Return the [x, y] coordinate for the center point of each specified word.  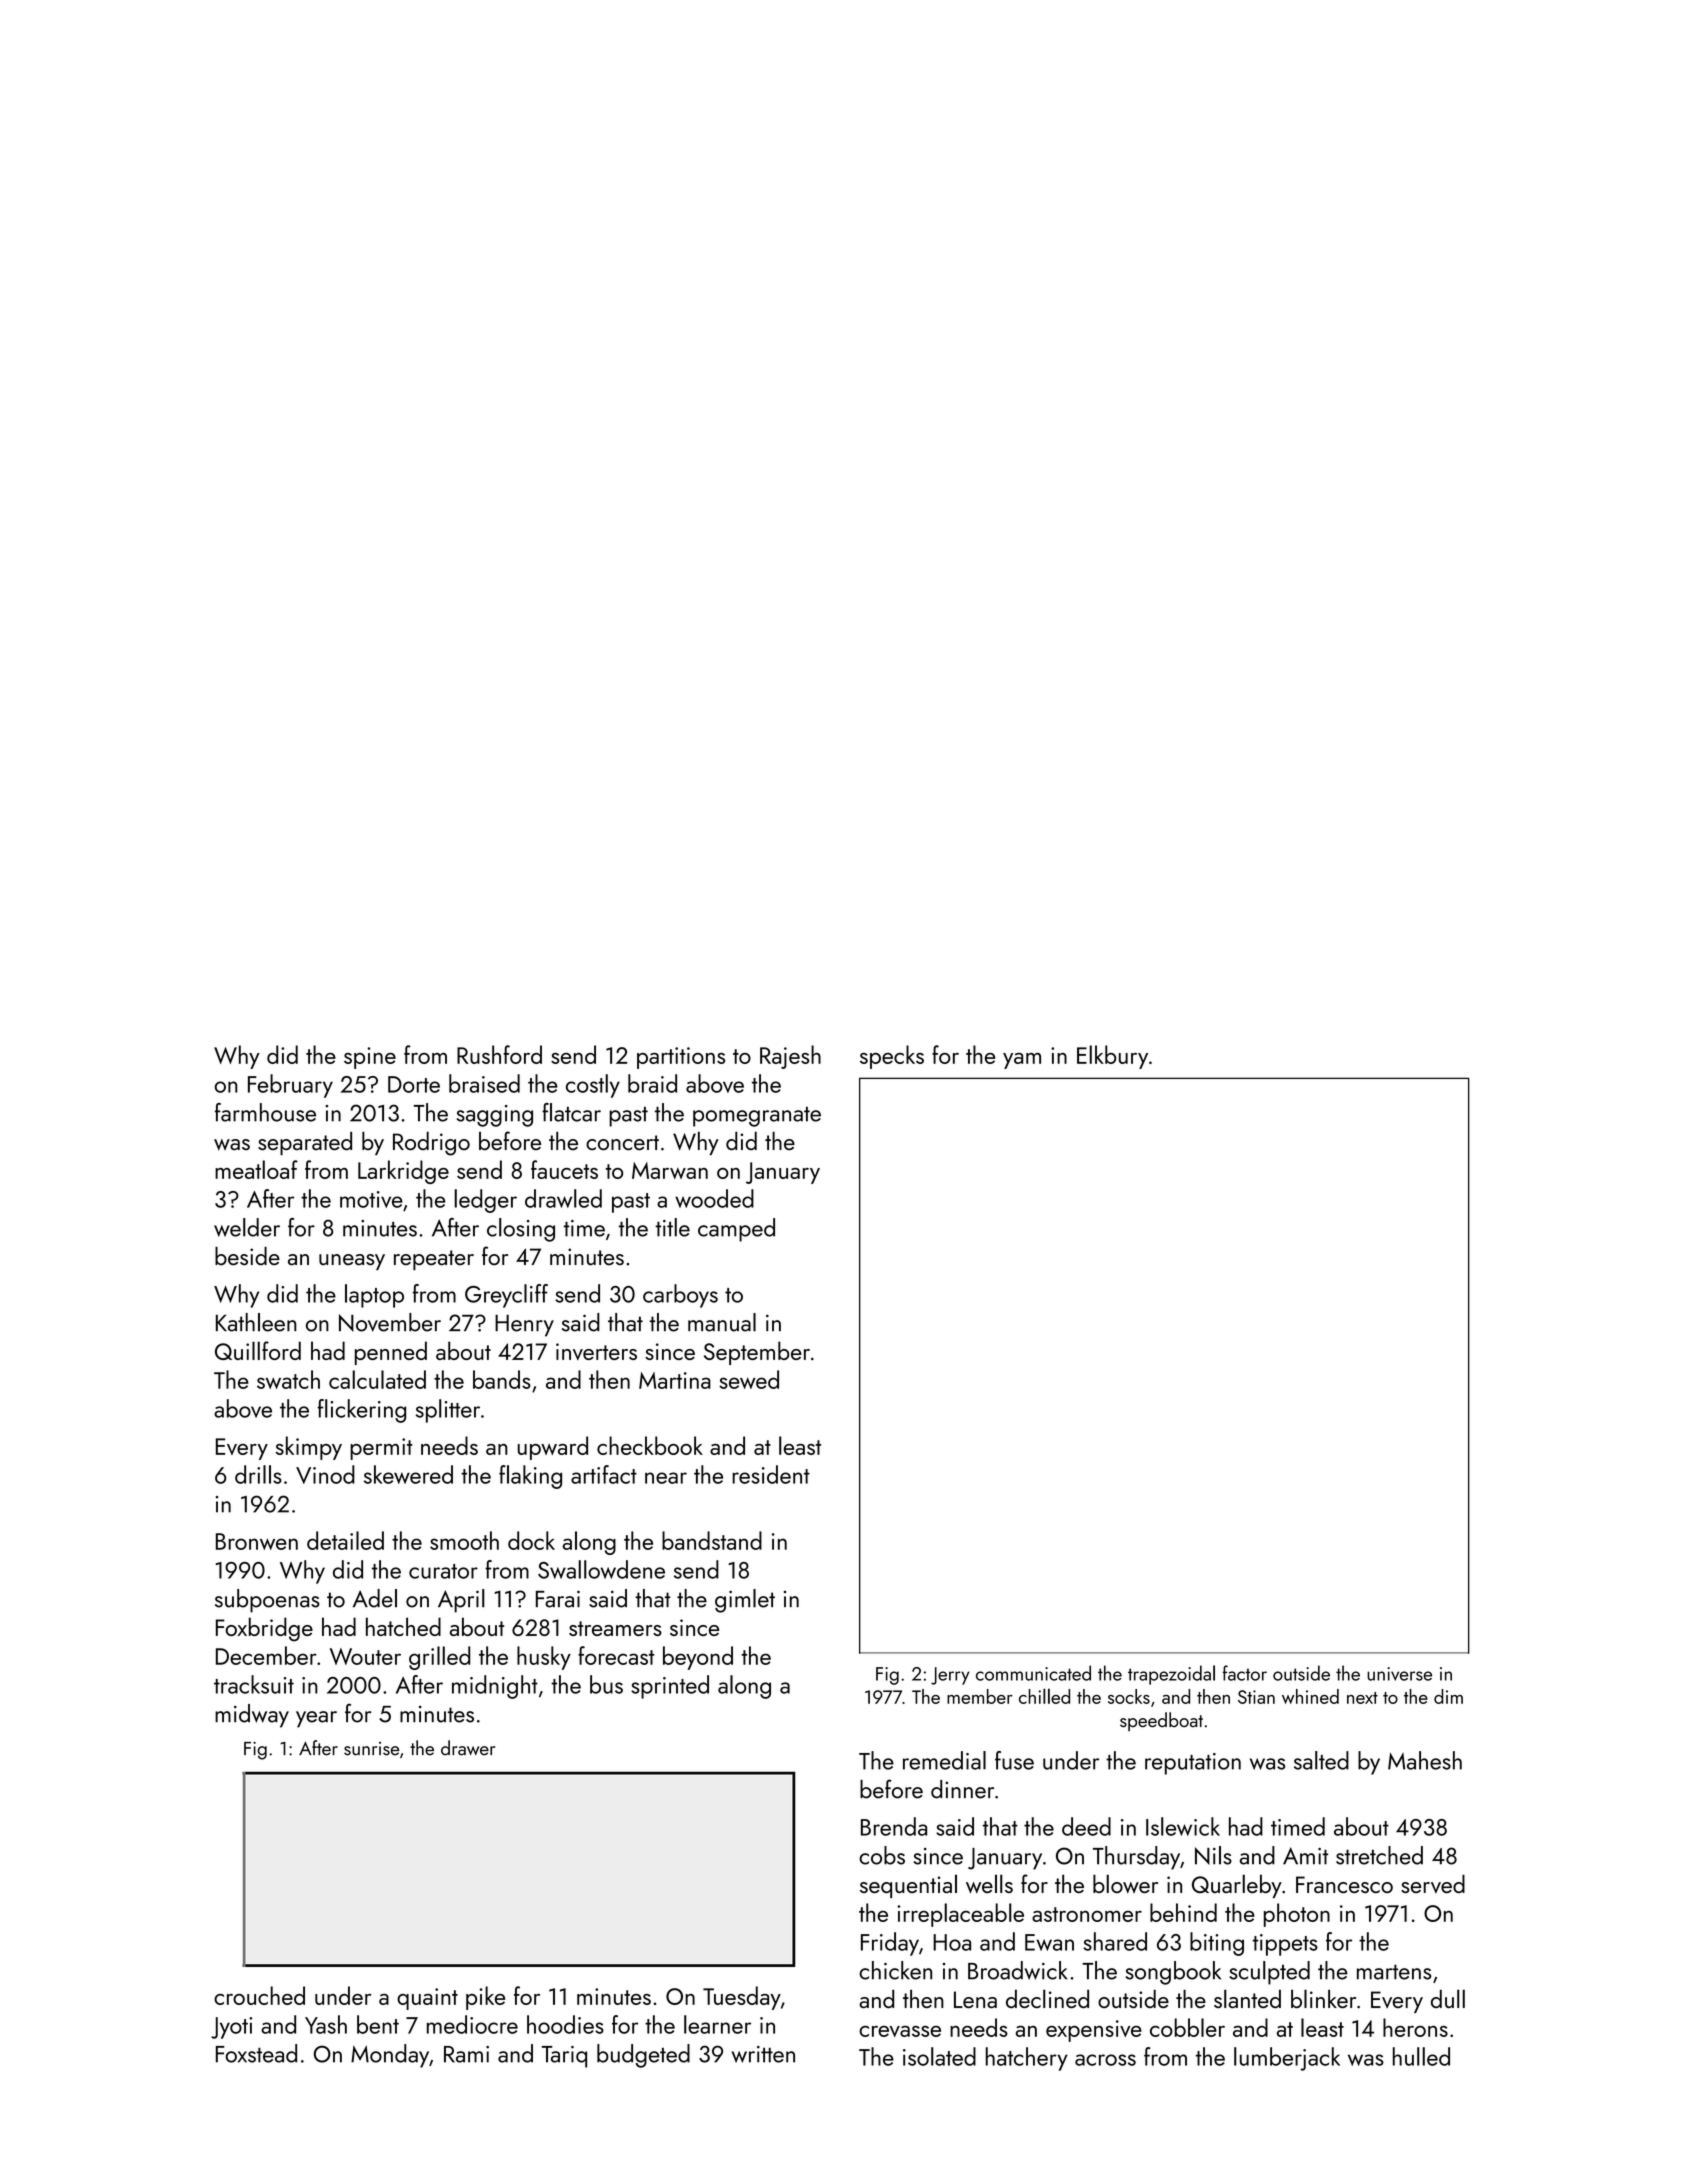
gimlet [745, 1601]
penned [391, 1353]
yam [1022, 1061]
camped [736, 1230]
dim [1448, 1696]
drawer [468, 1748]
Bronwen [257, 1541]
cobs [882, 1855]
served [1433, 1883]
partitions [681, 1058]
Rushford [499, 1054]
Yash [326, 2024]
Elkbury [1112, 1057]
